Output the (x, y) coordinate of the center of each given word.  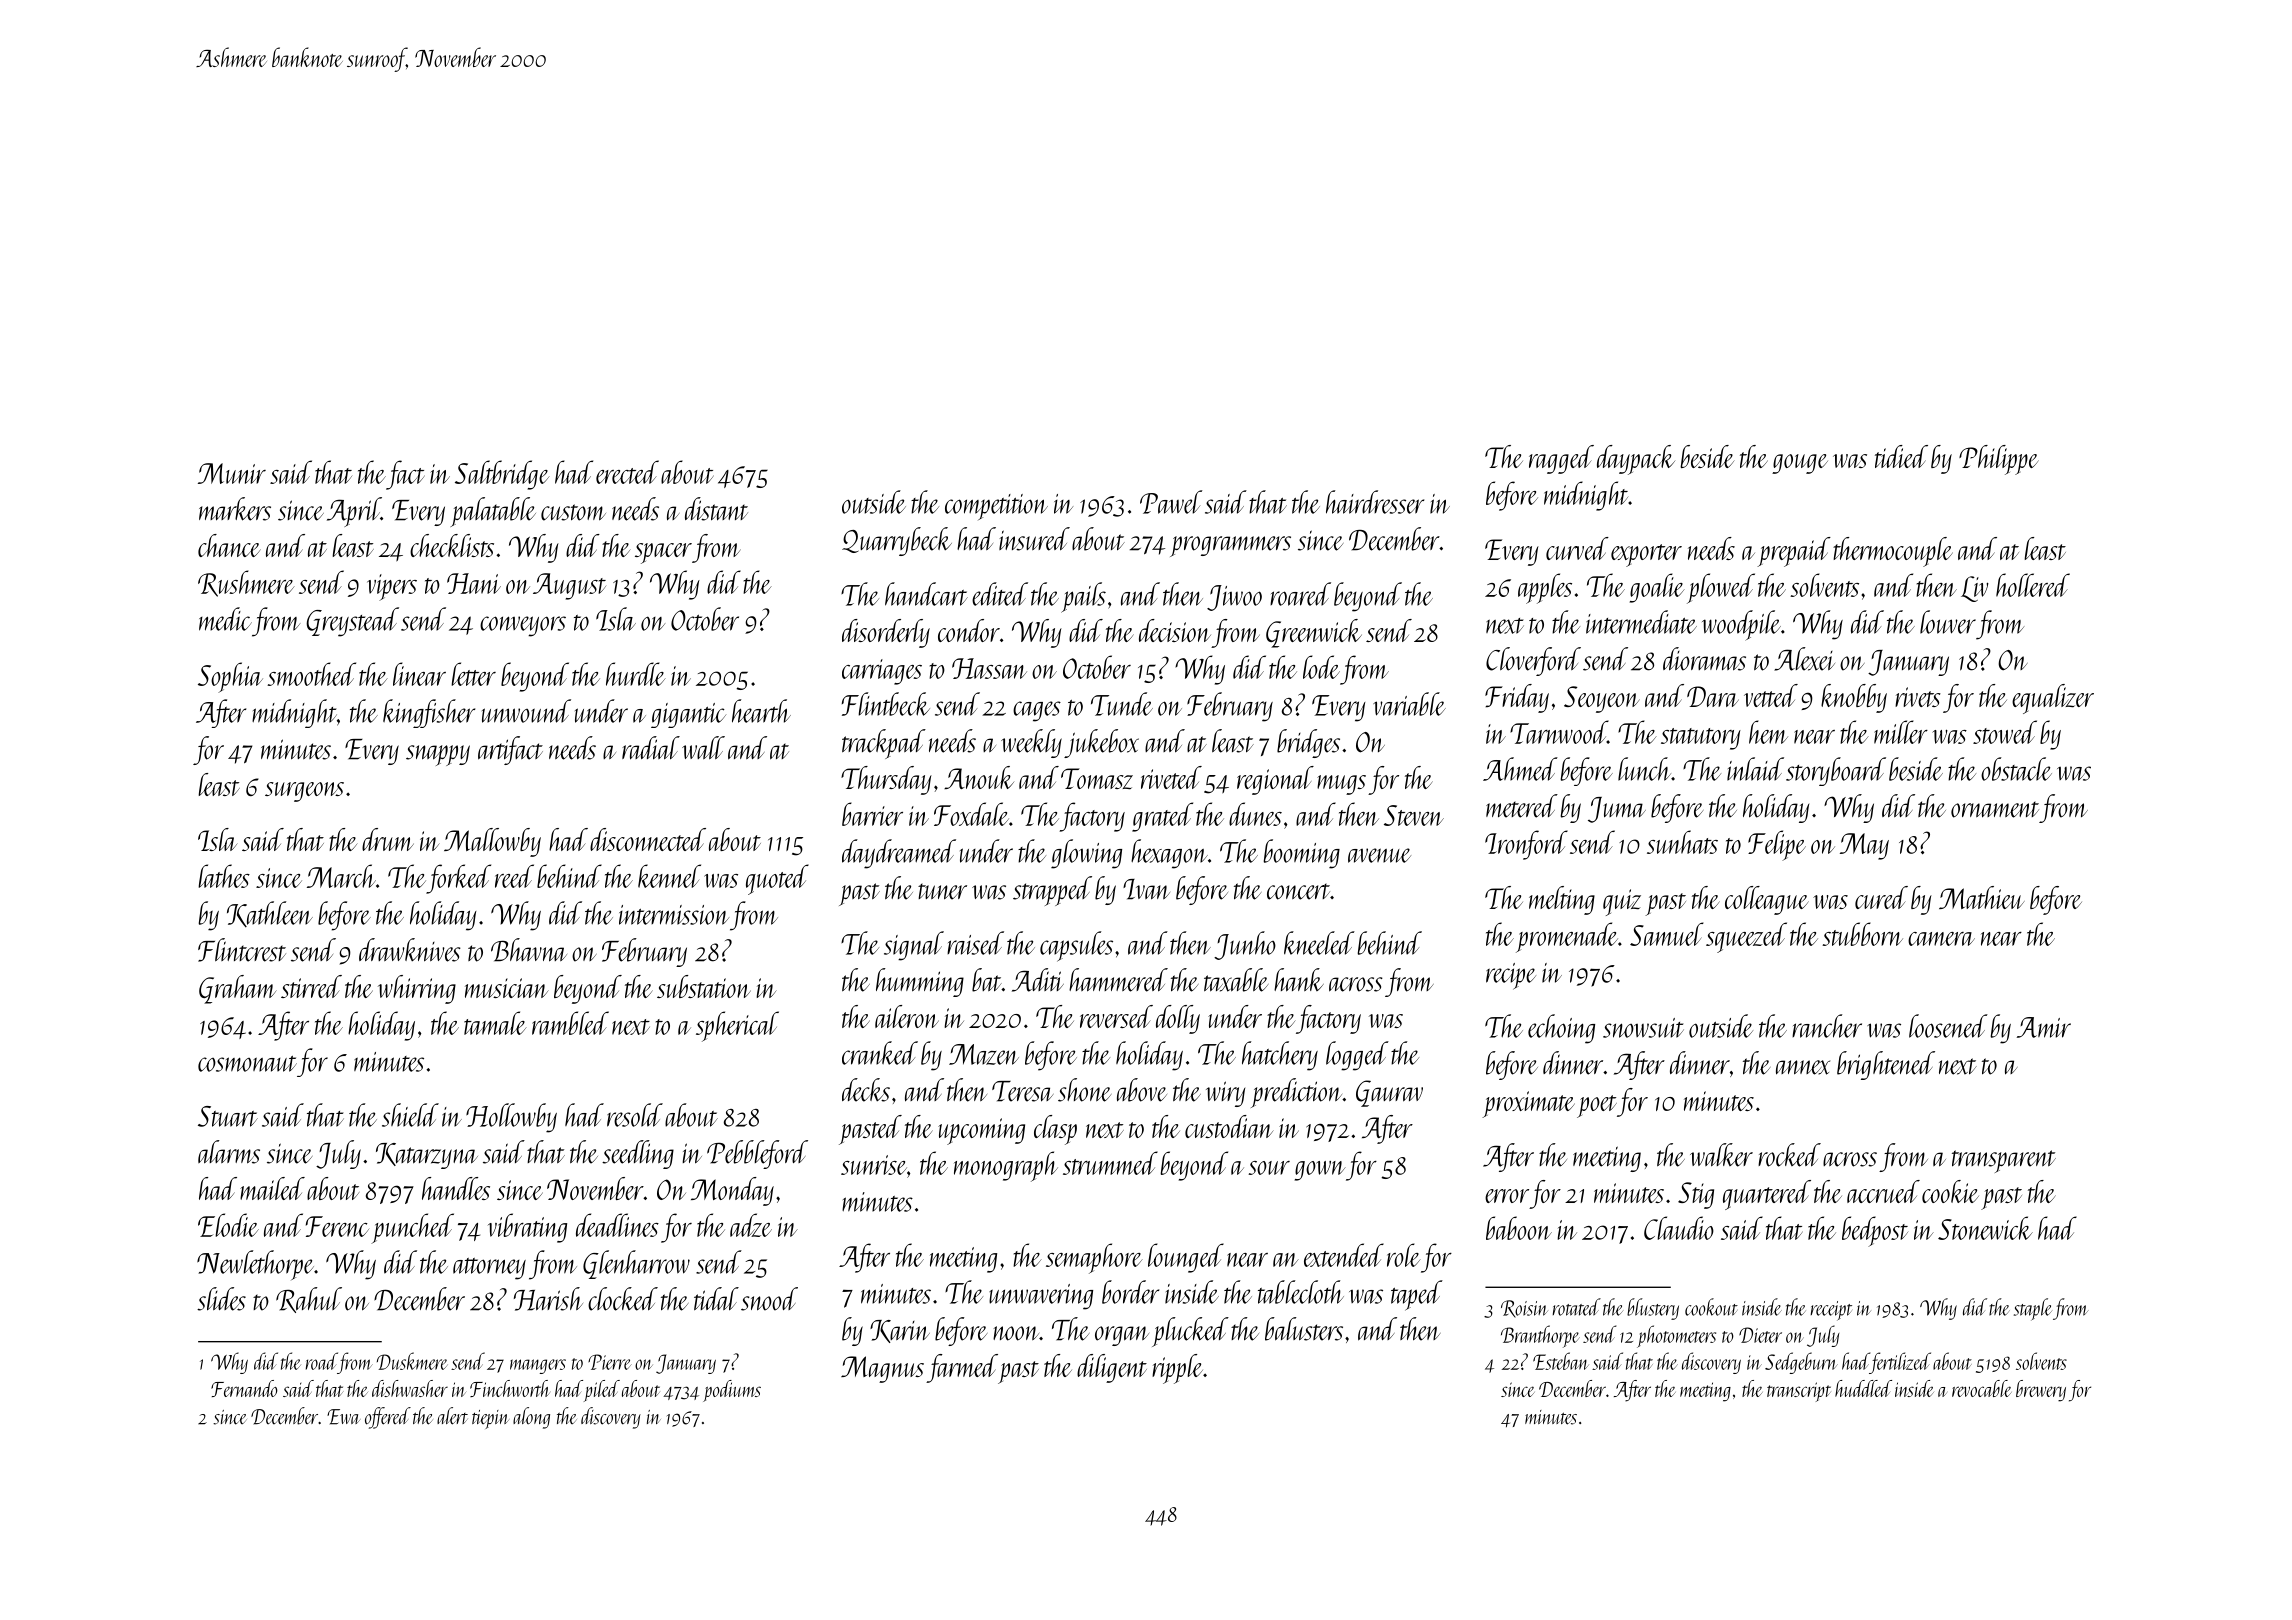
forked (458, 879)
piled (602, 1391)
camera (1941, 939)
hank (1299, 980)
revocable (1982, 1388)
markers (235, 509)
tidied (1901, 456)
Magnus (882, 1369)
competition (996, 507)
